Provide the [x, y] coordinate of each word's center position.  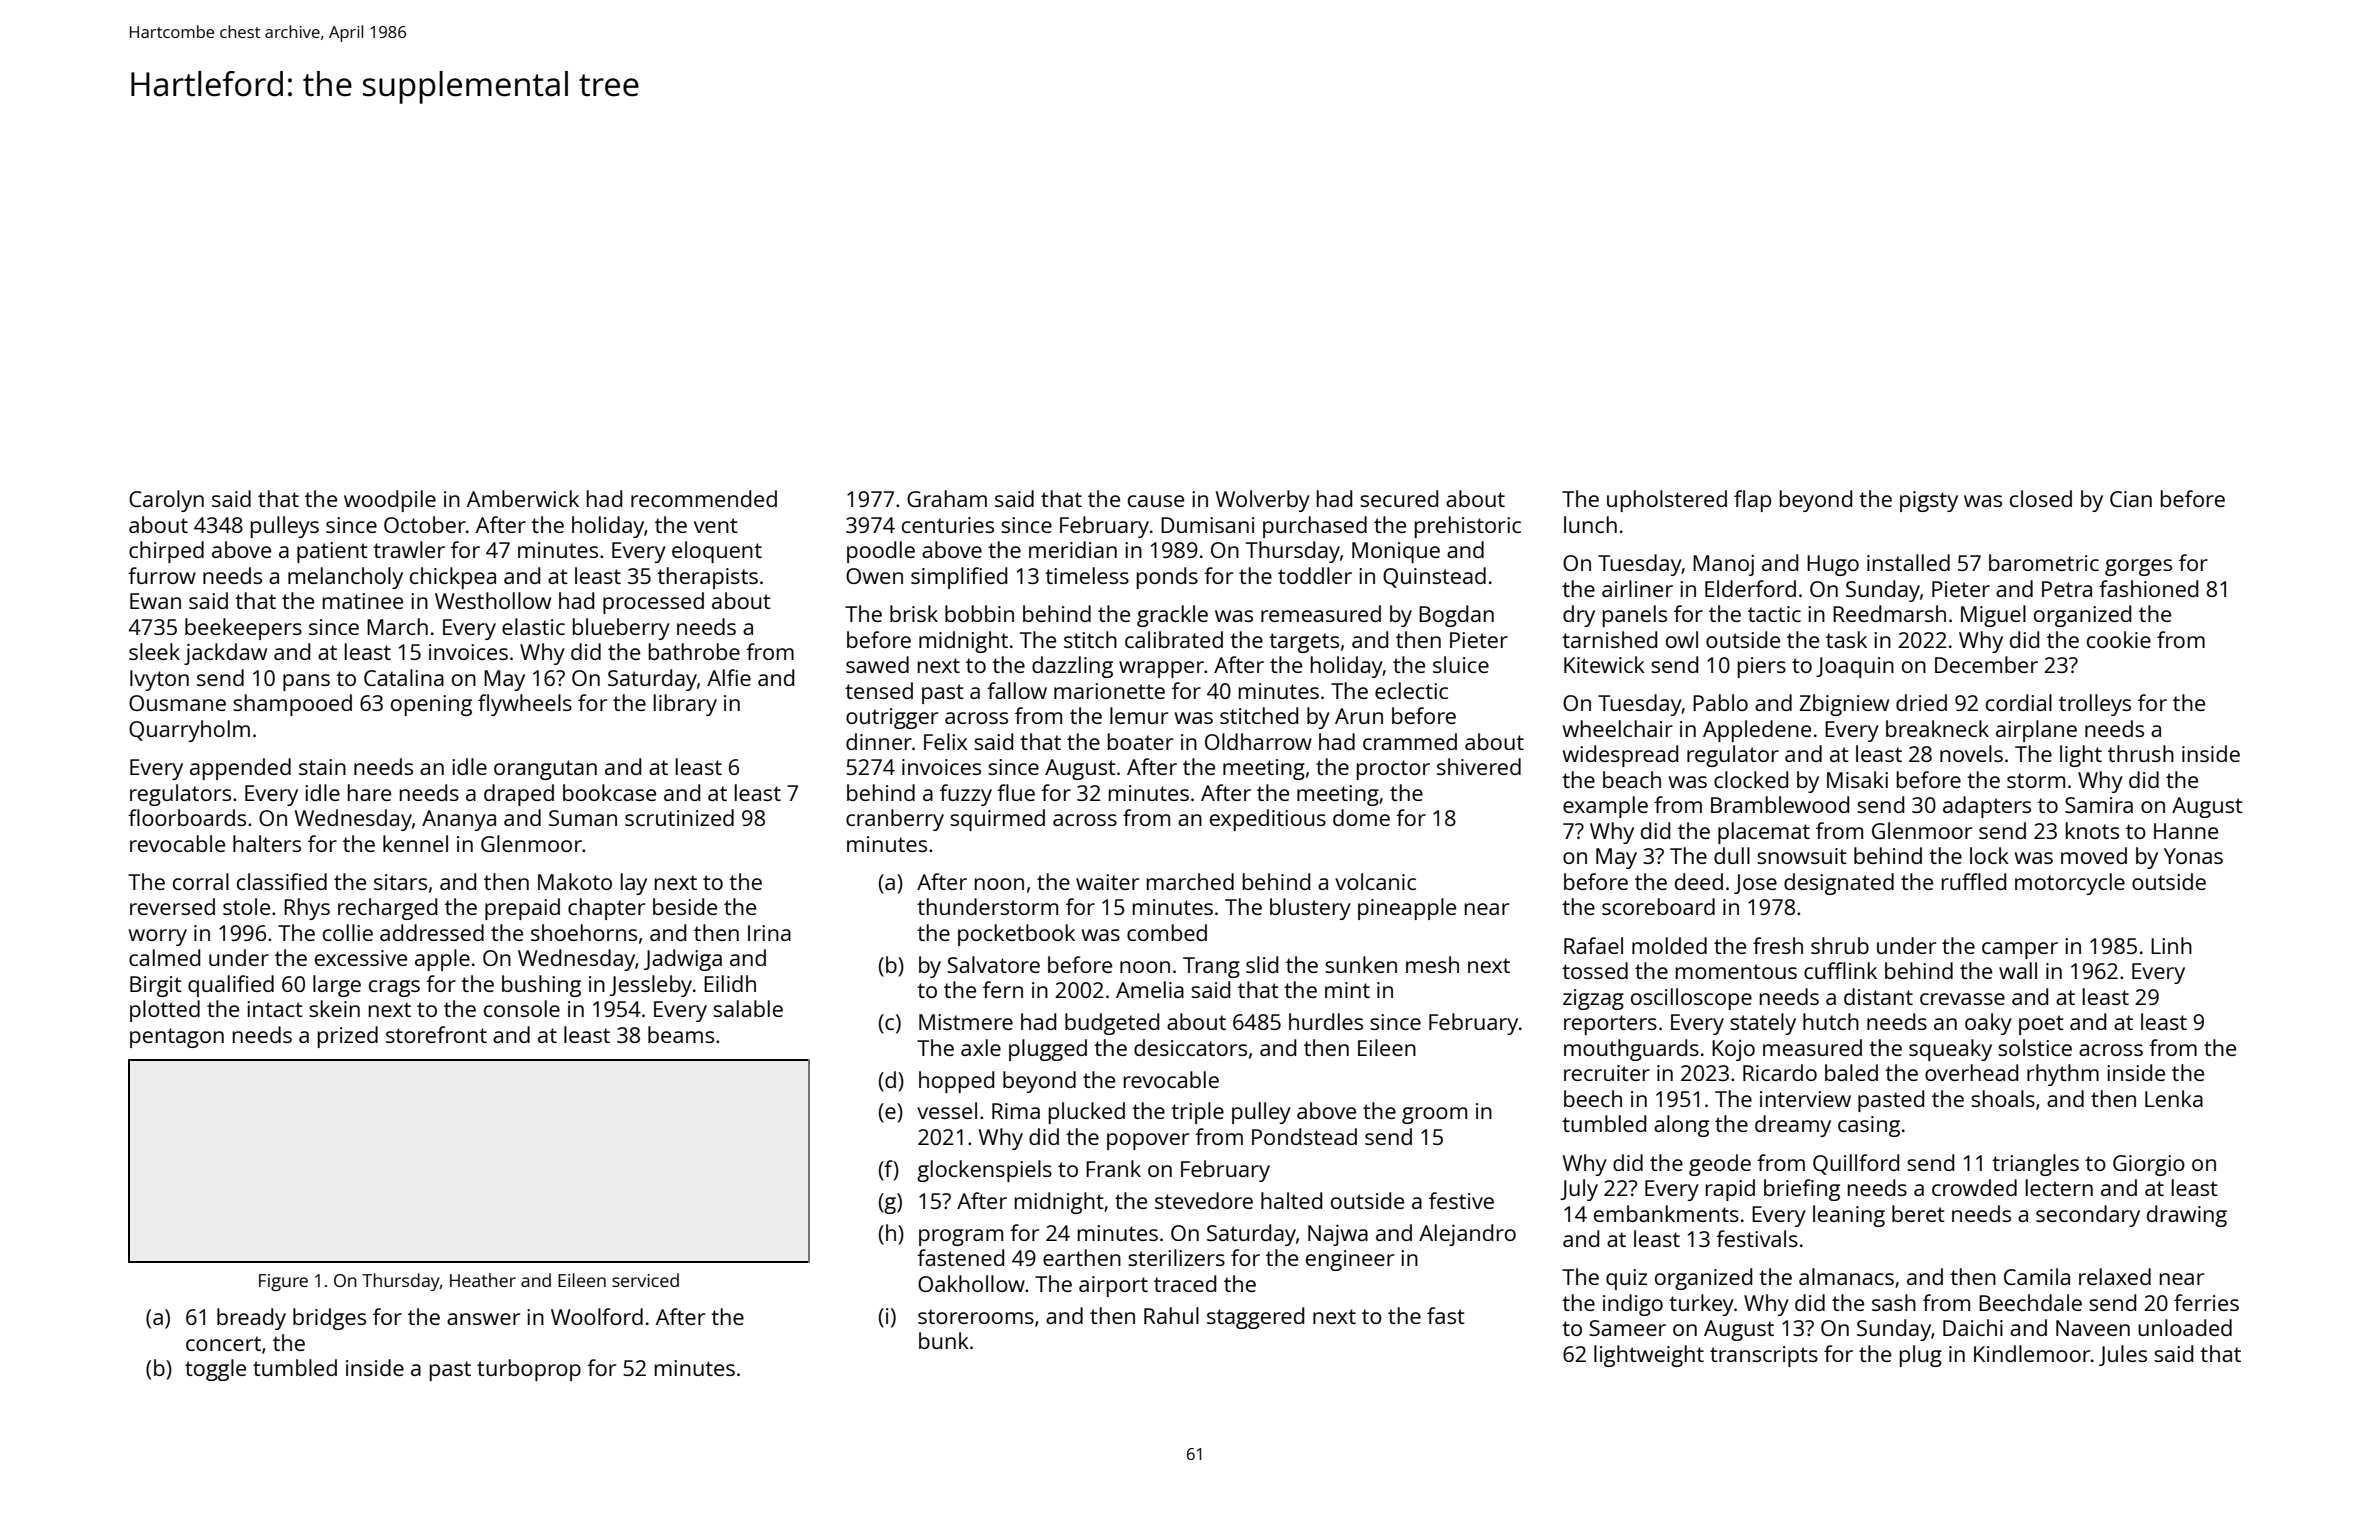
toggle [215, 1370]
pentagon [177, 1038]
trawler [409, 549]
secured [1399, 498]
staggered [1255, 1318]
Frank [1113, 1168]
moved [2094, 855]
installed [1908, 562]
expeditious [1268, 820]
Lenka [2174, 1098]
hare [369, 792]
